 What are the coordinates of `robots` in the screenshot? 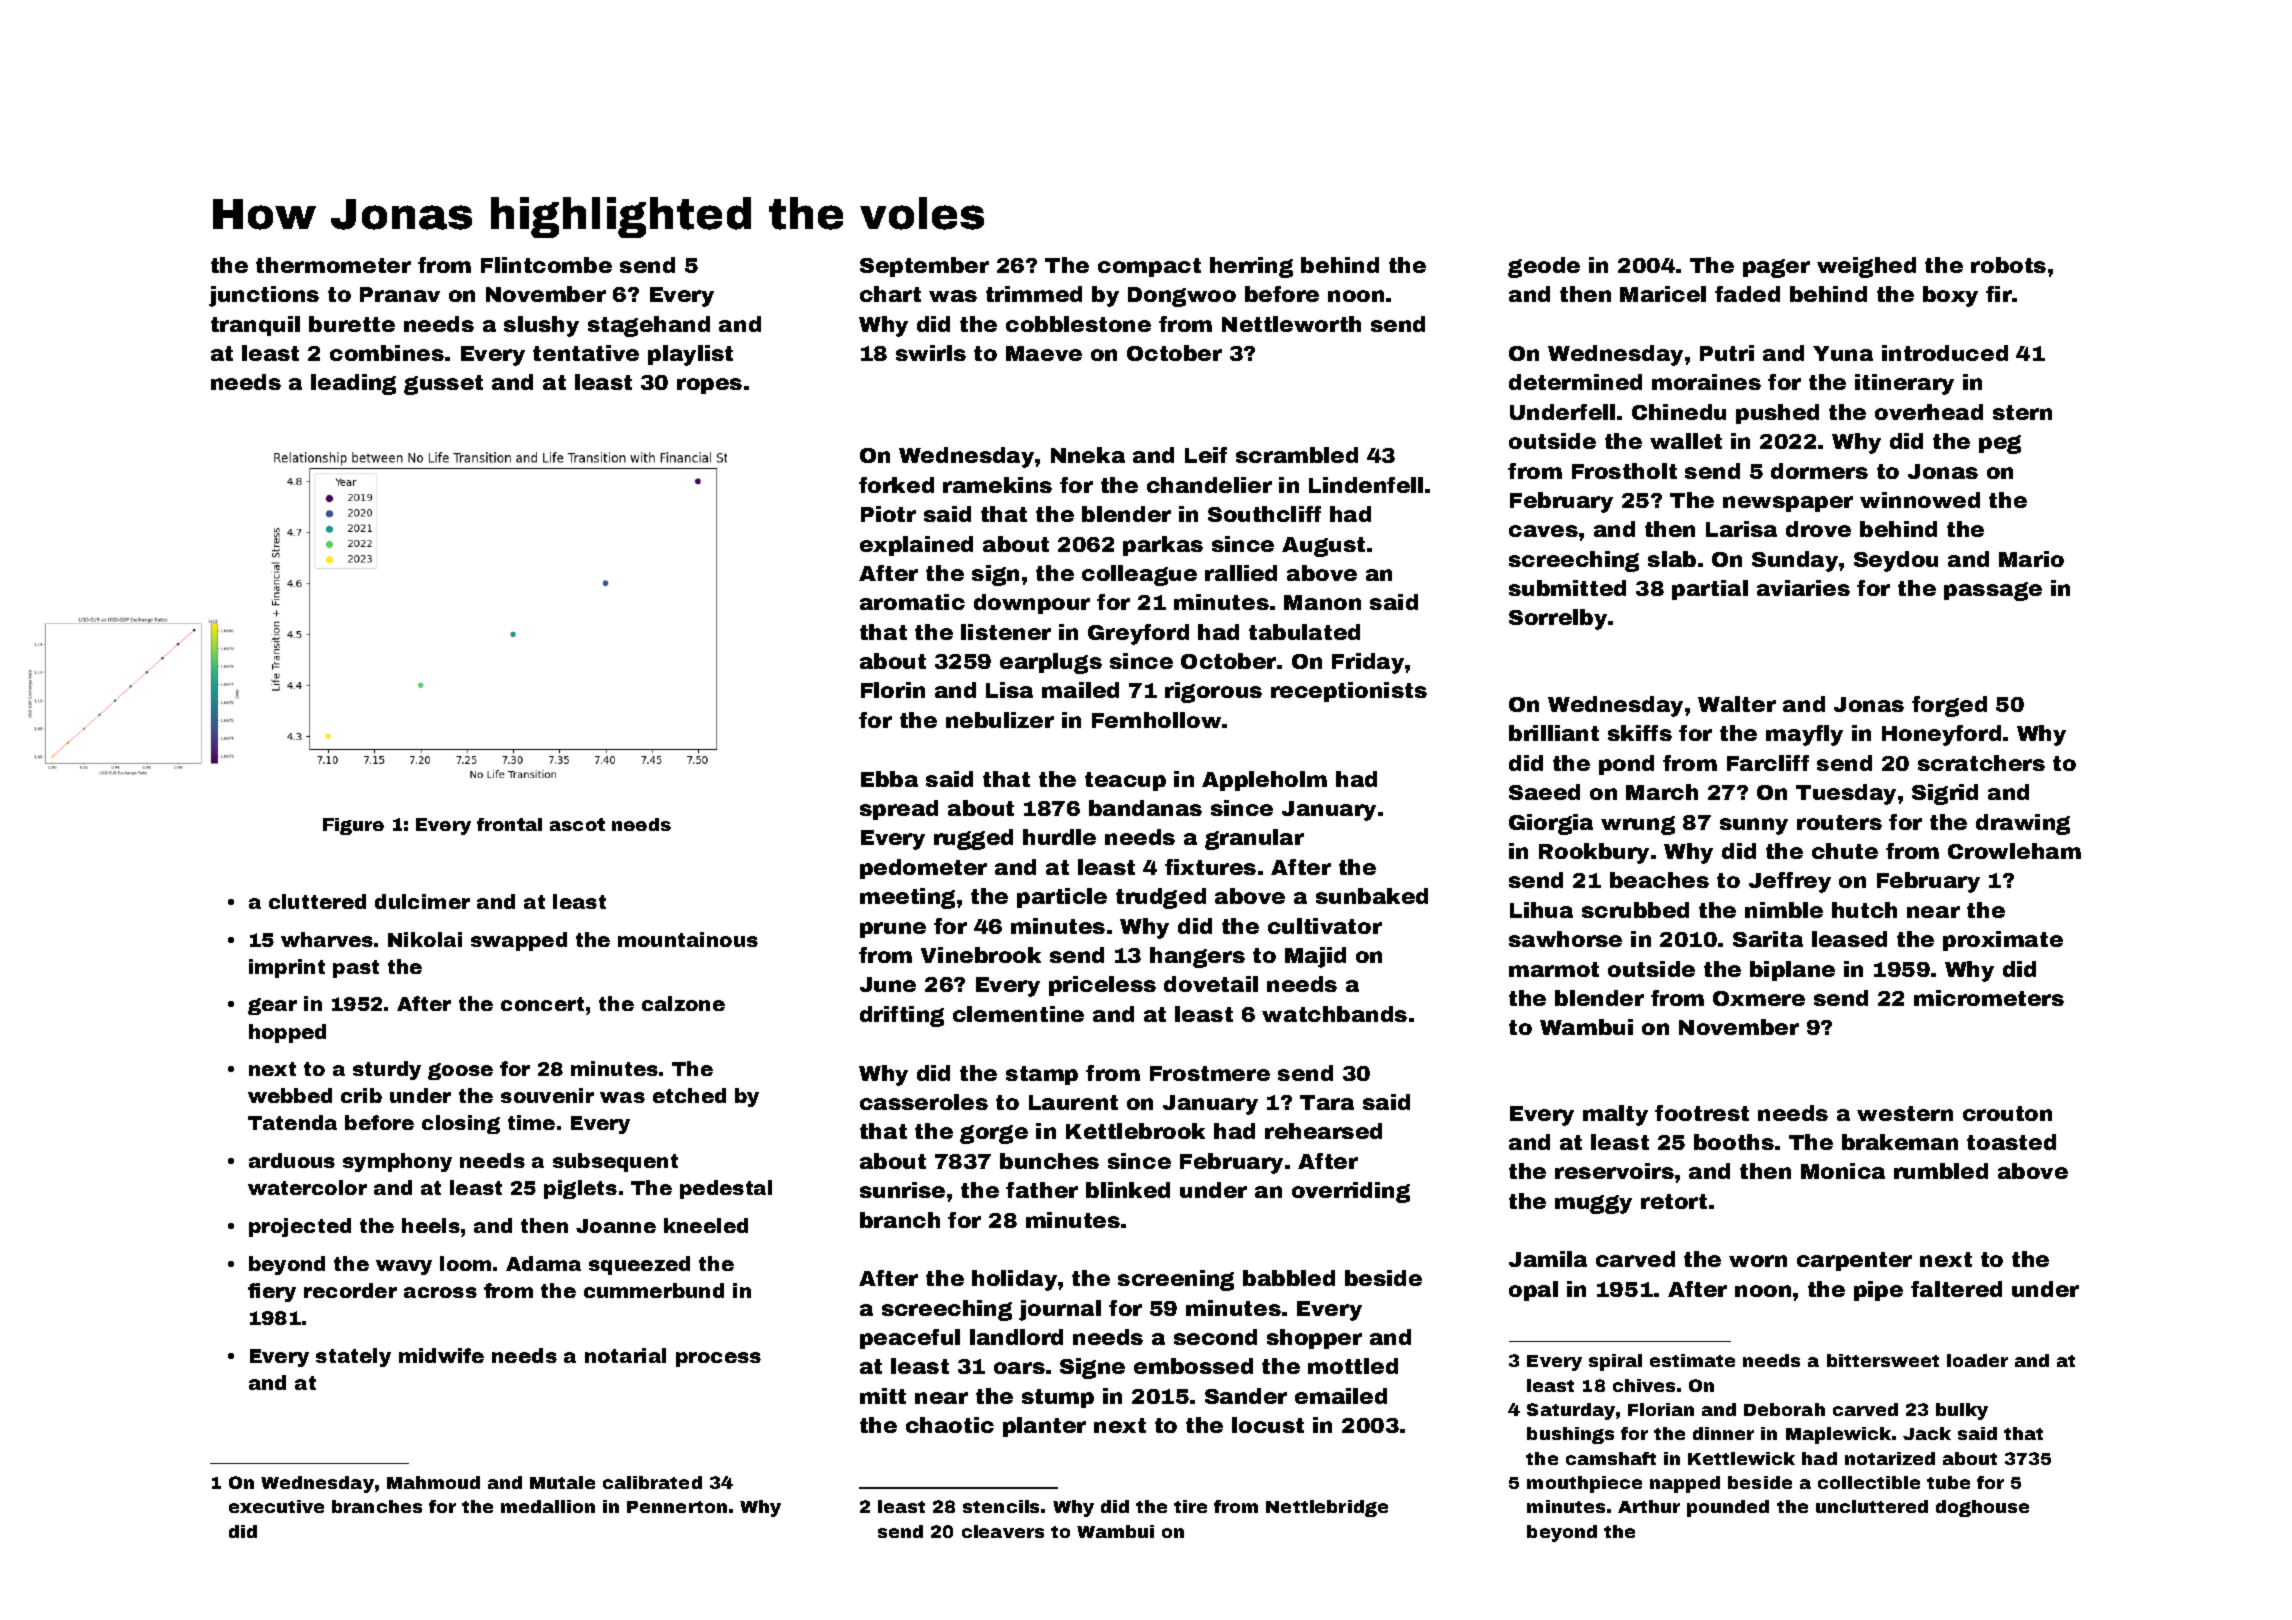 It's located at (2008, 265).
